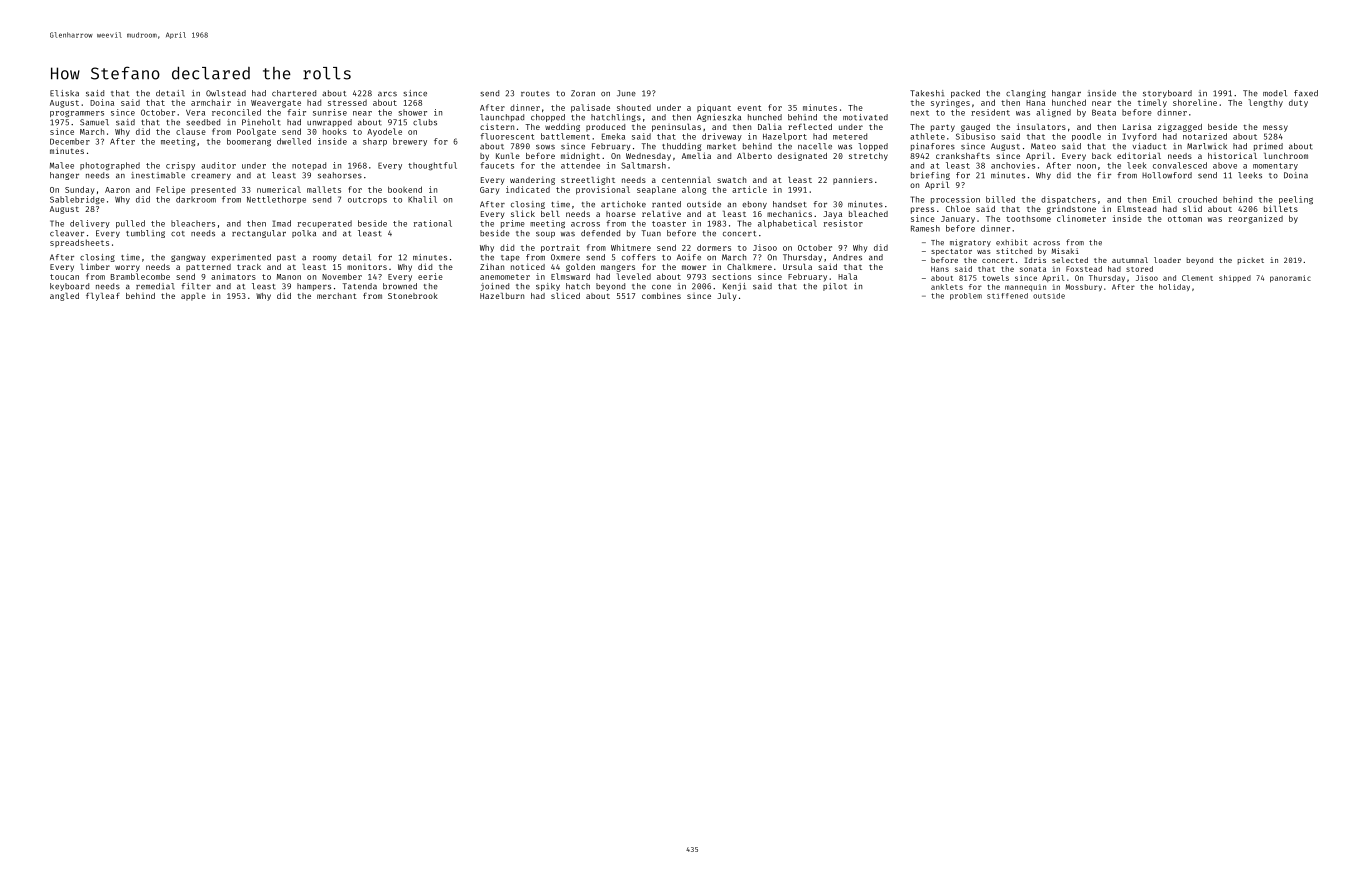  I want to click on hoarse, so click(621, 214).
